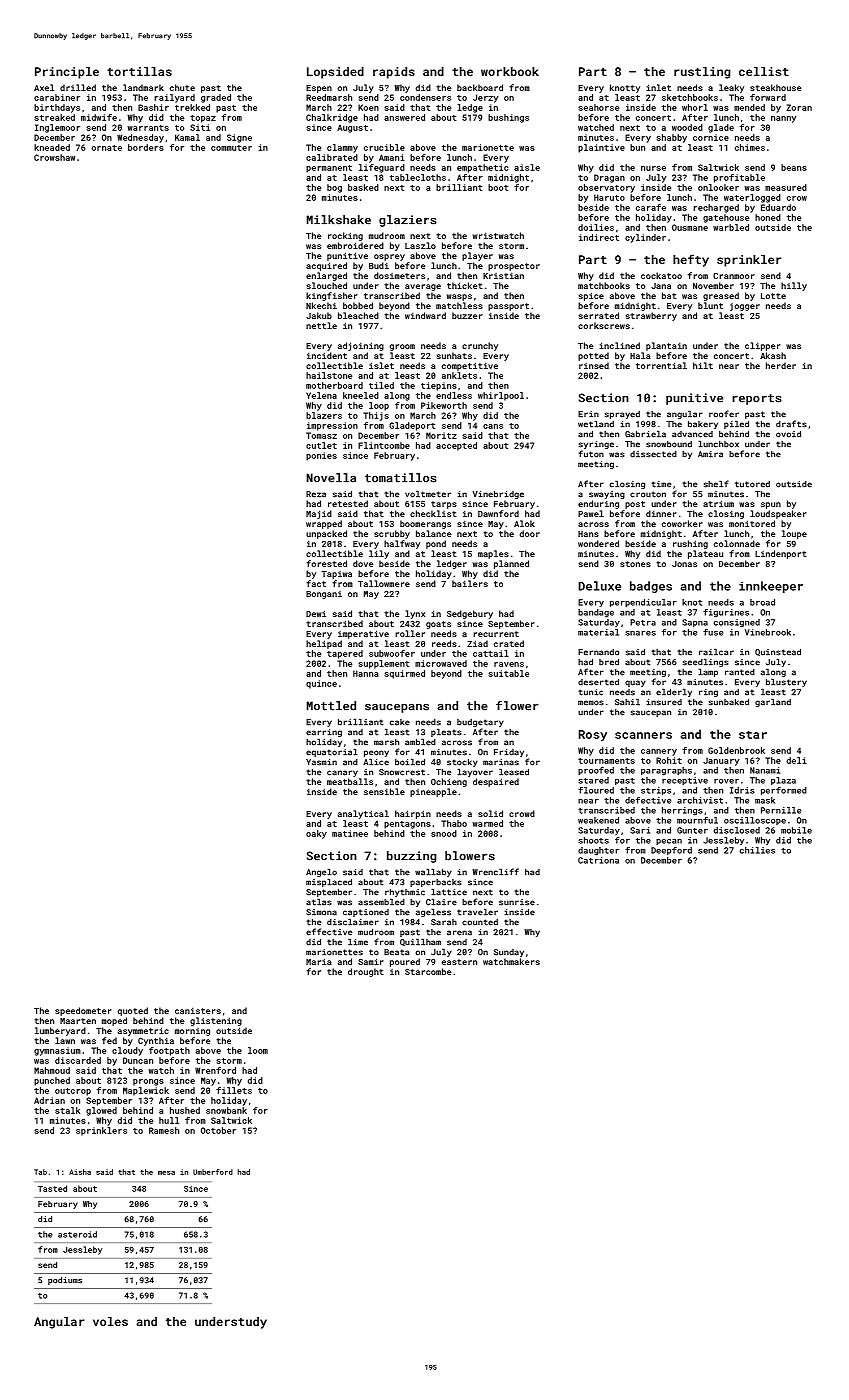 Image resolution: width=849 pixels, height=1400 pixels. What do you see at coordinates (509, 953) in the screenshot?
I see `Sunday` at bounding box center [509, 953].
